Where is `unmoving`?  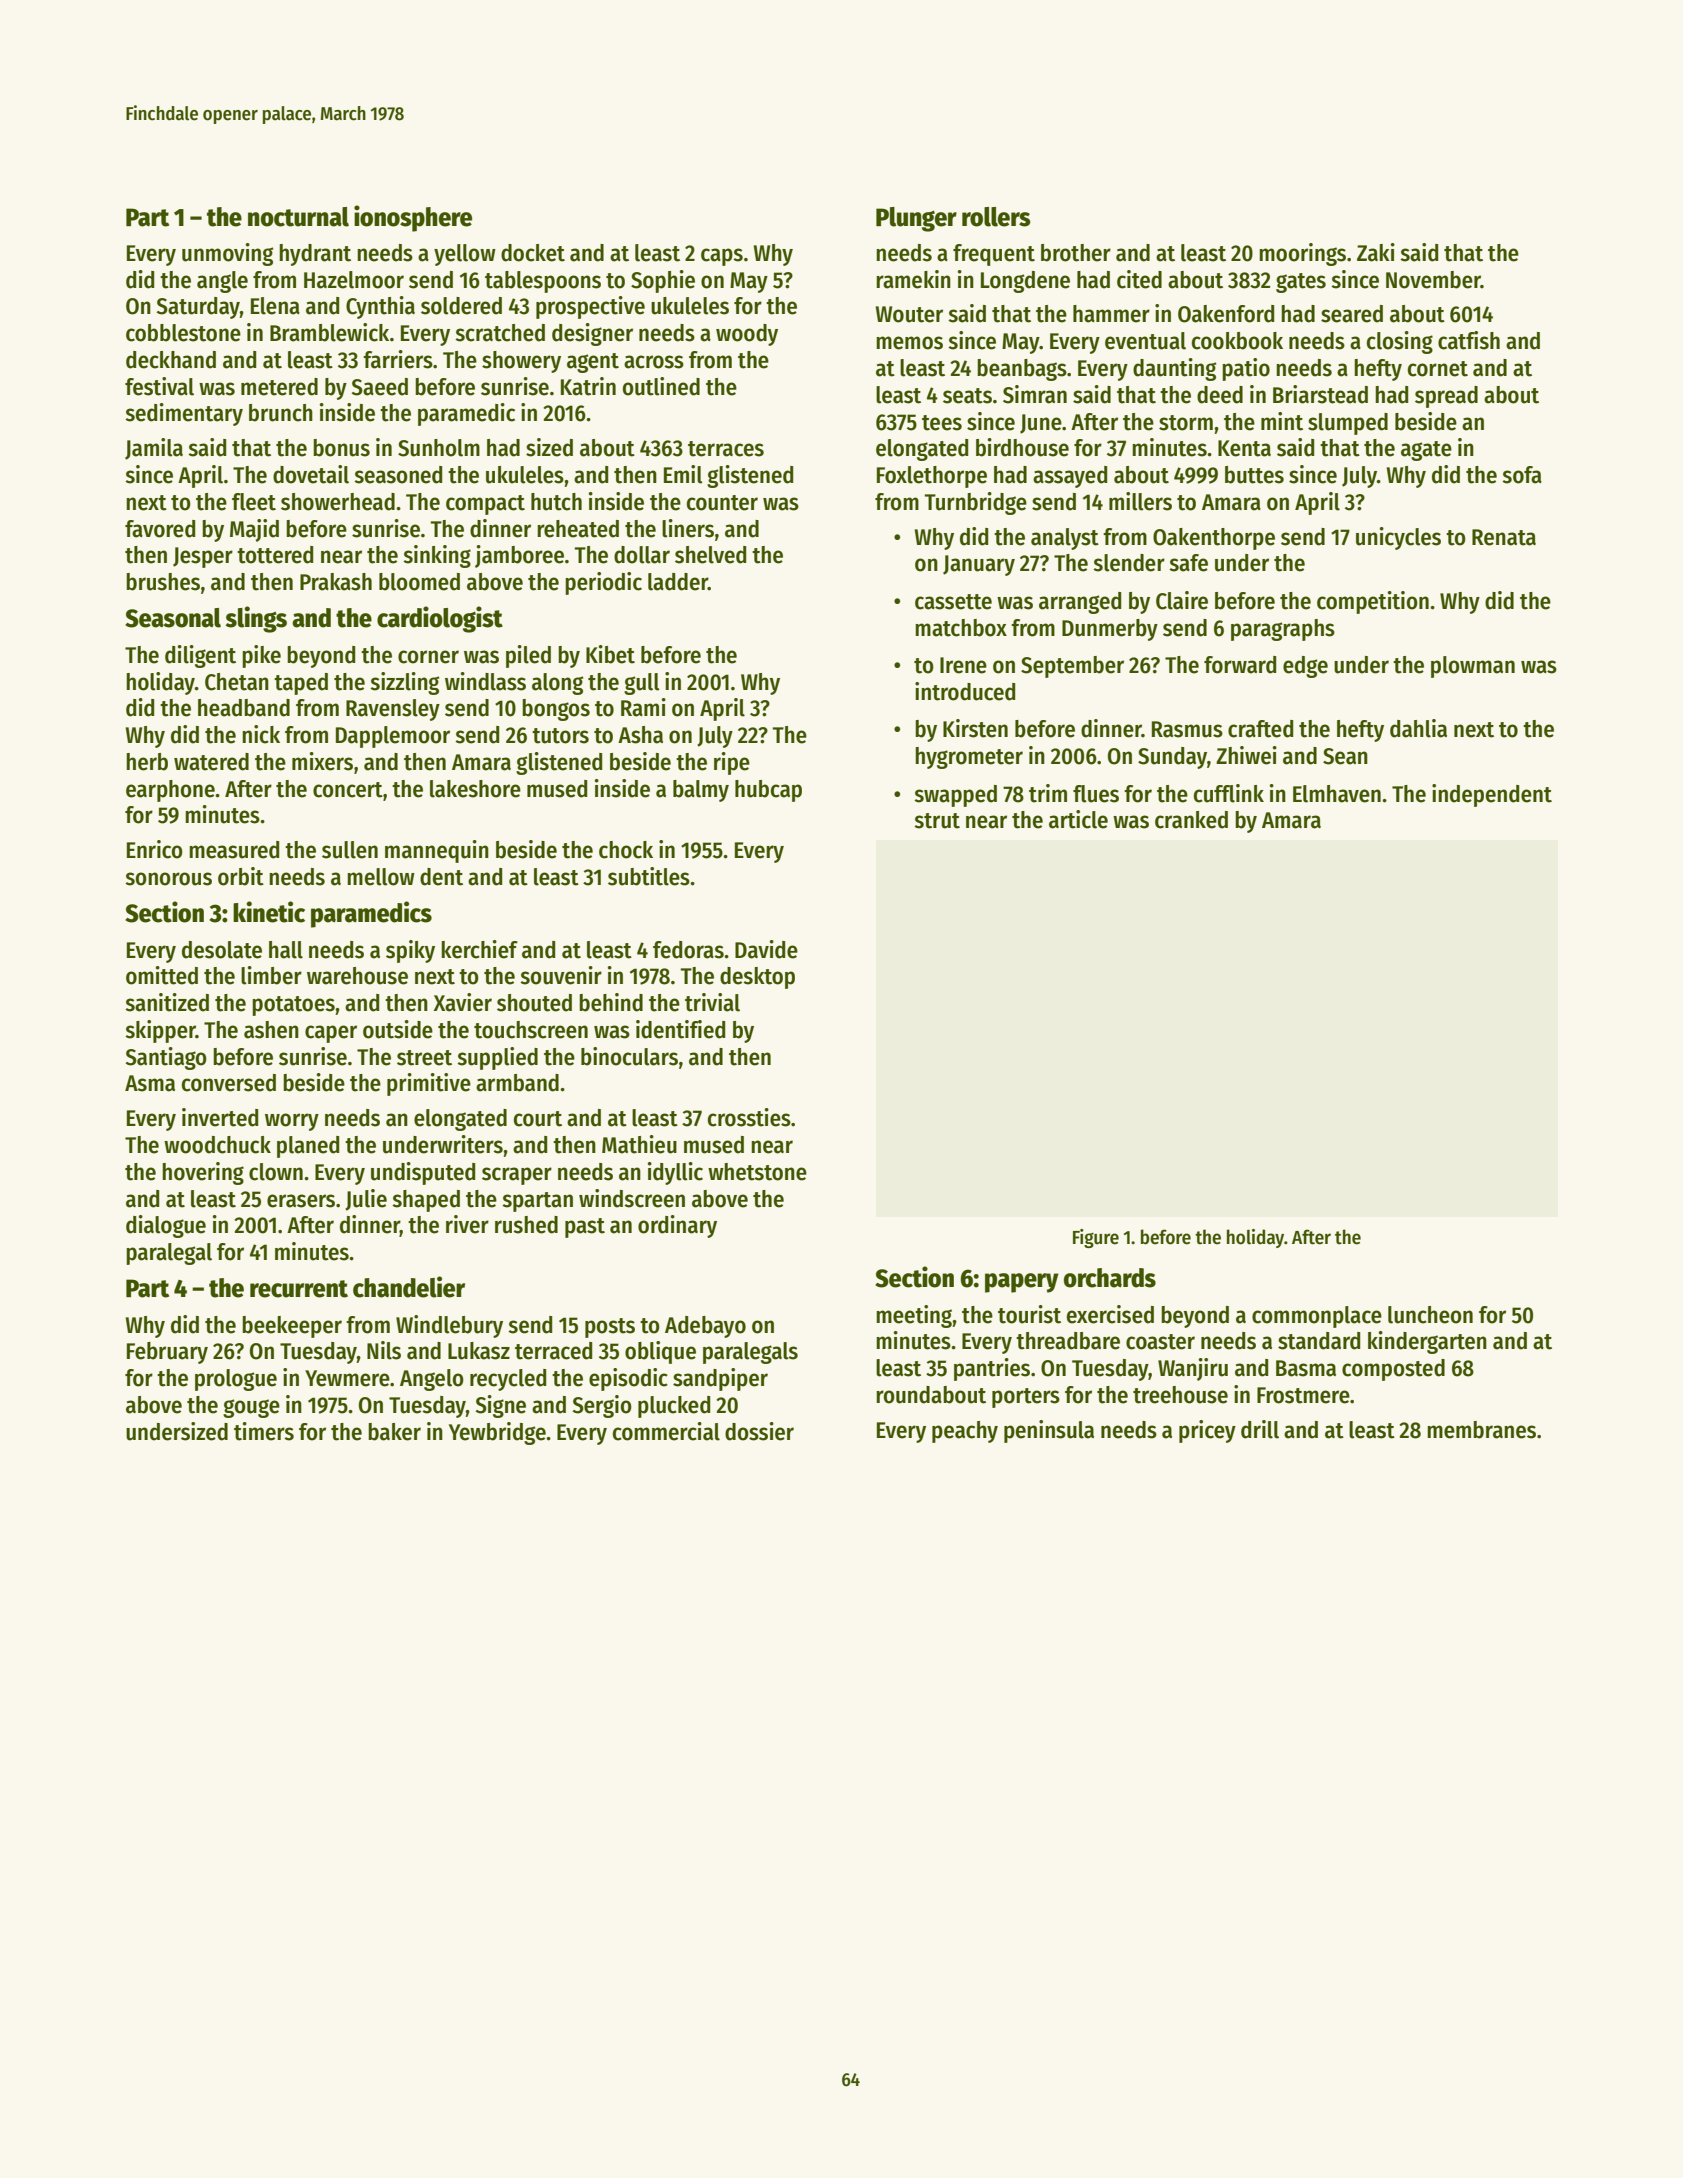 unmoving is located at coordinates (227, 254).
